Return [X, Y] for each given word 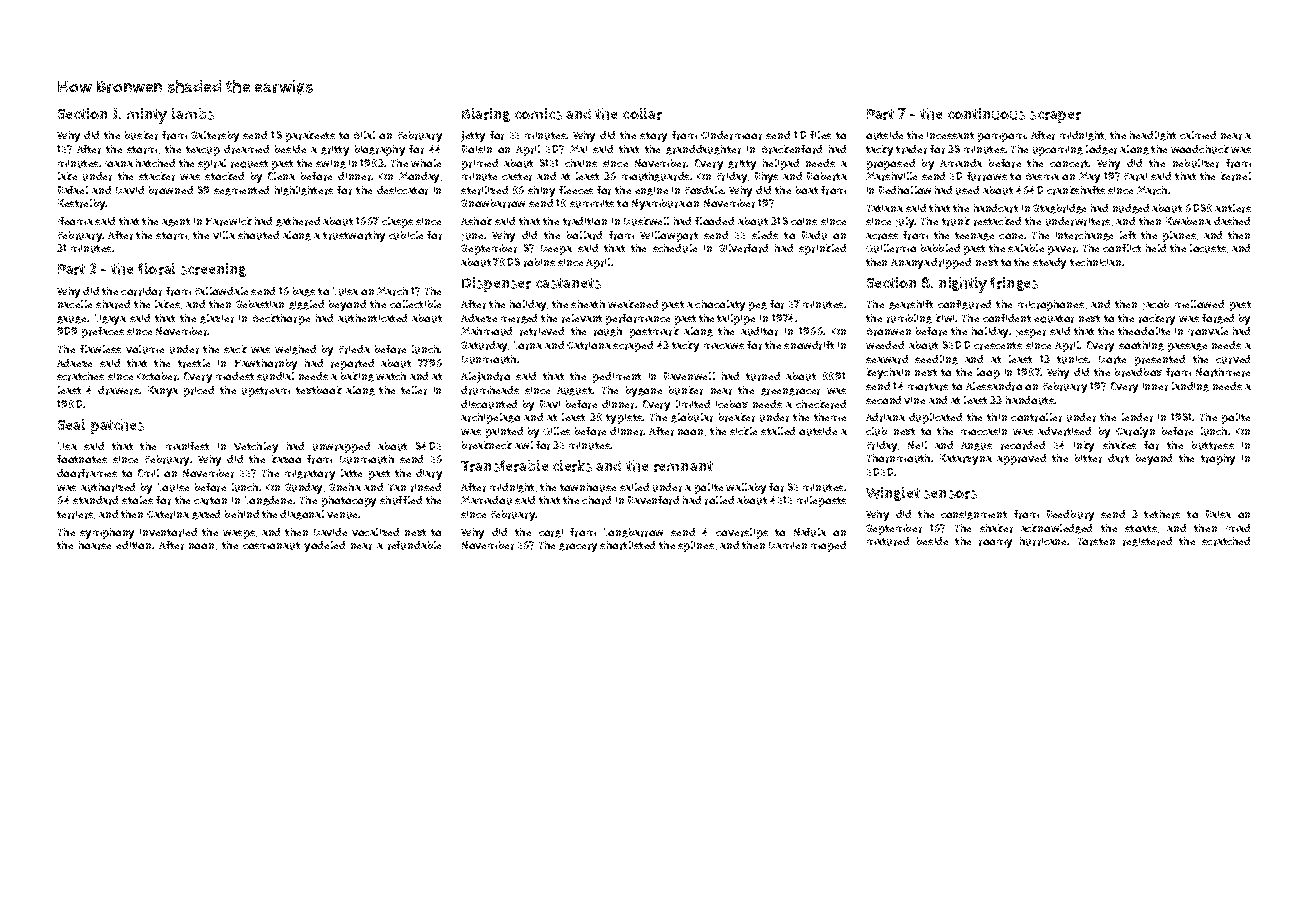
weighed [295, 350]
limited [693, 404]
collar [642, 114]
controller [1036, 417]
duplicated [935, 418]
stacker [157, 176]
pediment [617, 377]
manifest [187, 446]
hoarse [95, 545]
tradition [585, 221]
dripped [951, 263]
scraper [1055, 117]
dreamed [246, 149]
